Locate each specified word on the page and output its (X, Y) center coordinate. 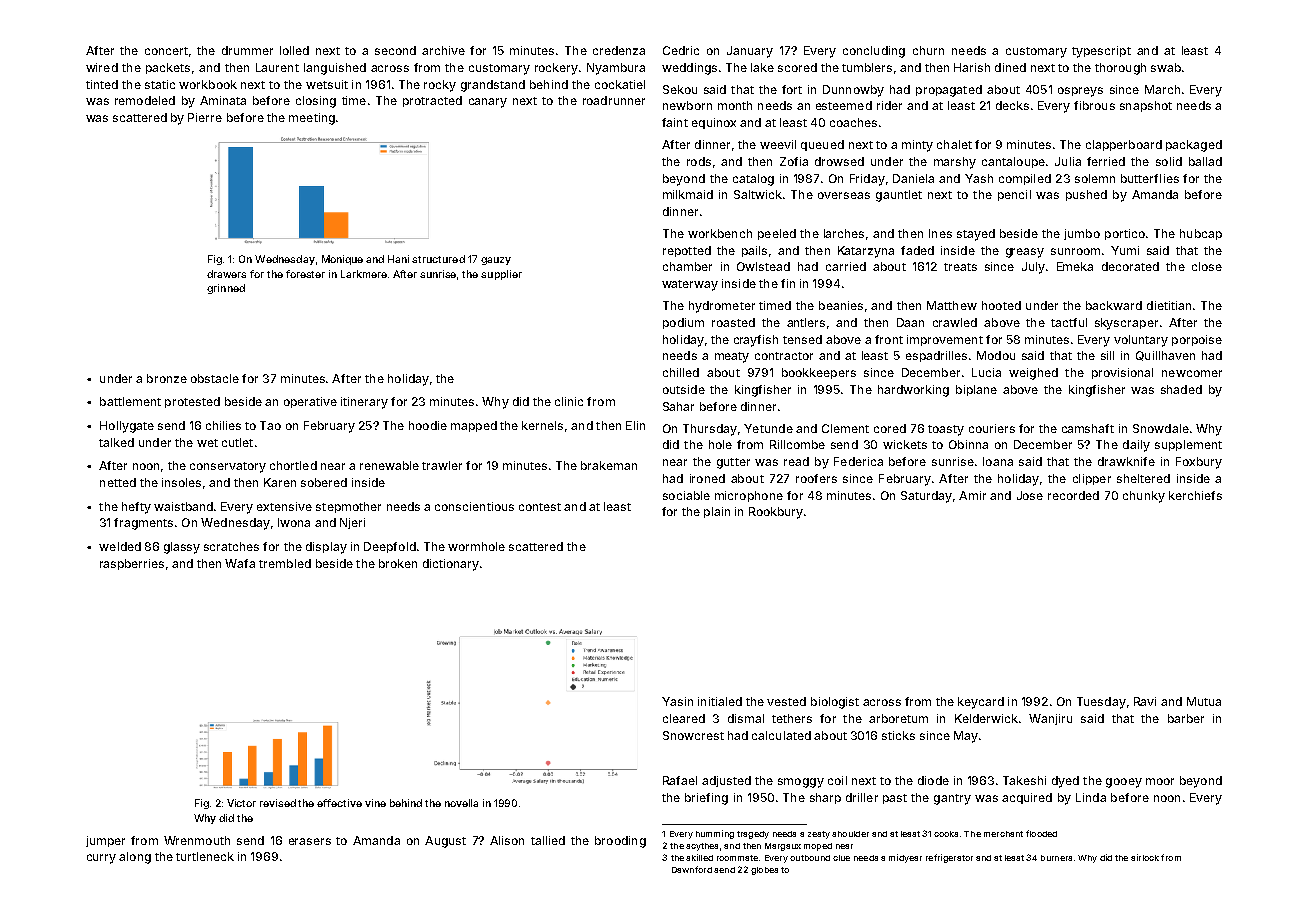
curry (101, 859)
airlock (1145, 857)
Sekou (680, 89)
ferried (1106, 161)
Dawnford (692, 869)
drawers (226, 274)
